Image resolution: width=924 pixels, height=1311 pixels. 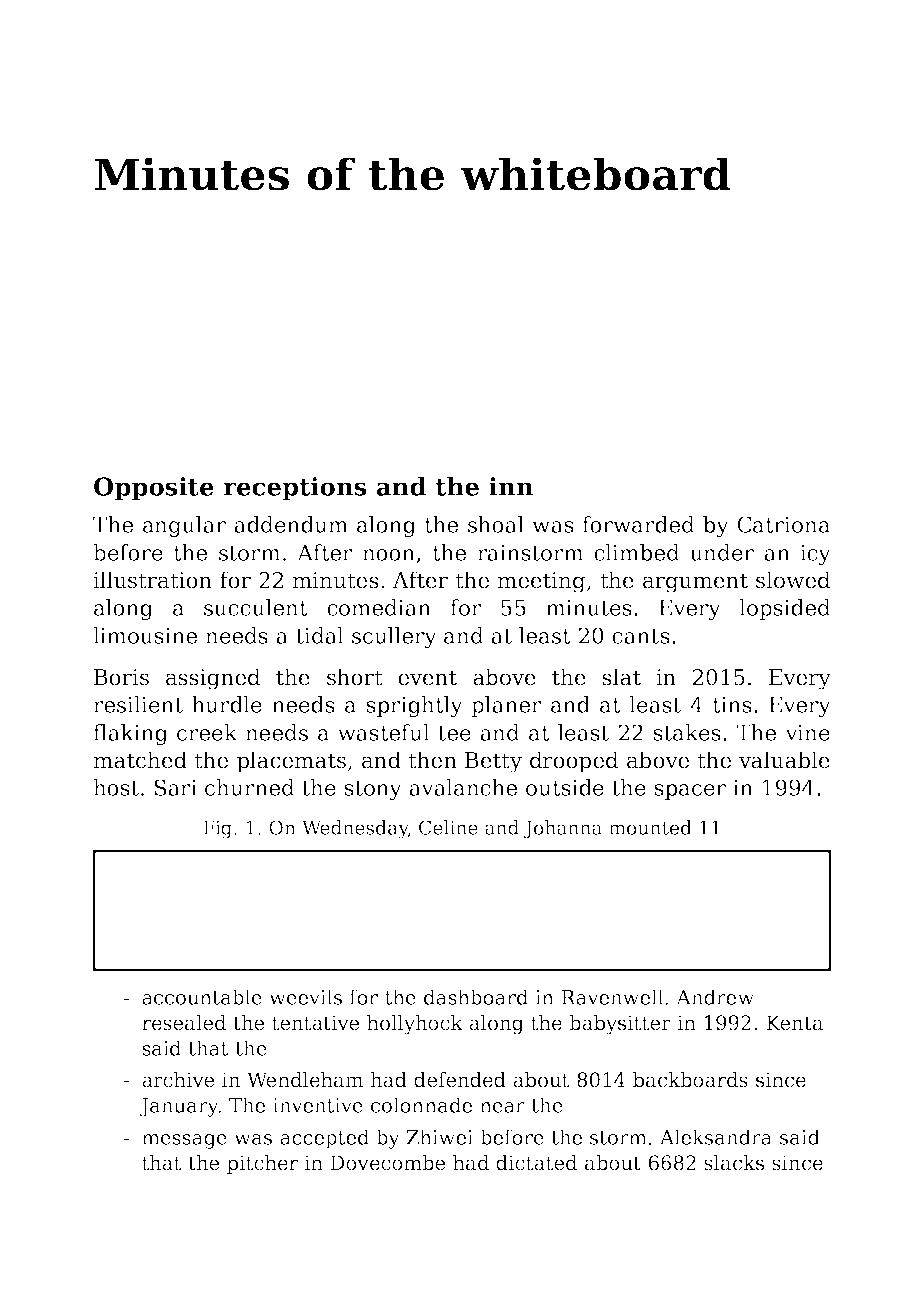 I want to click on accountable, so click(x=202, y=997).
